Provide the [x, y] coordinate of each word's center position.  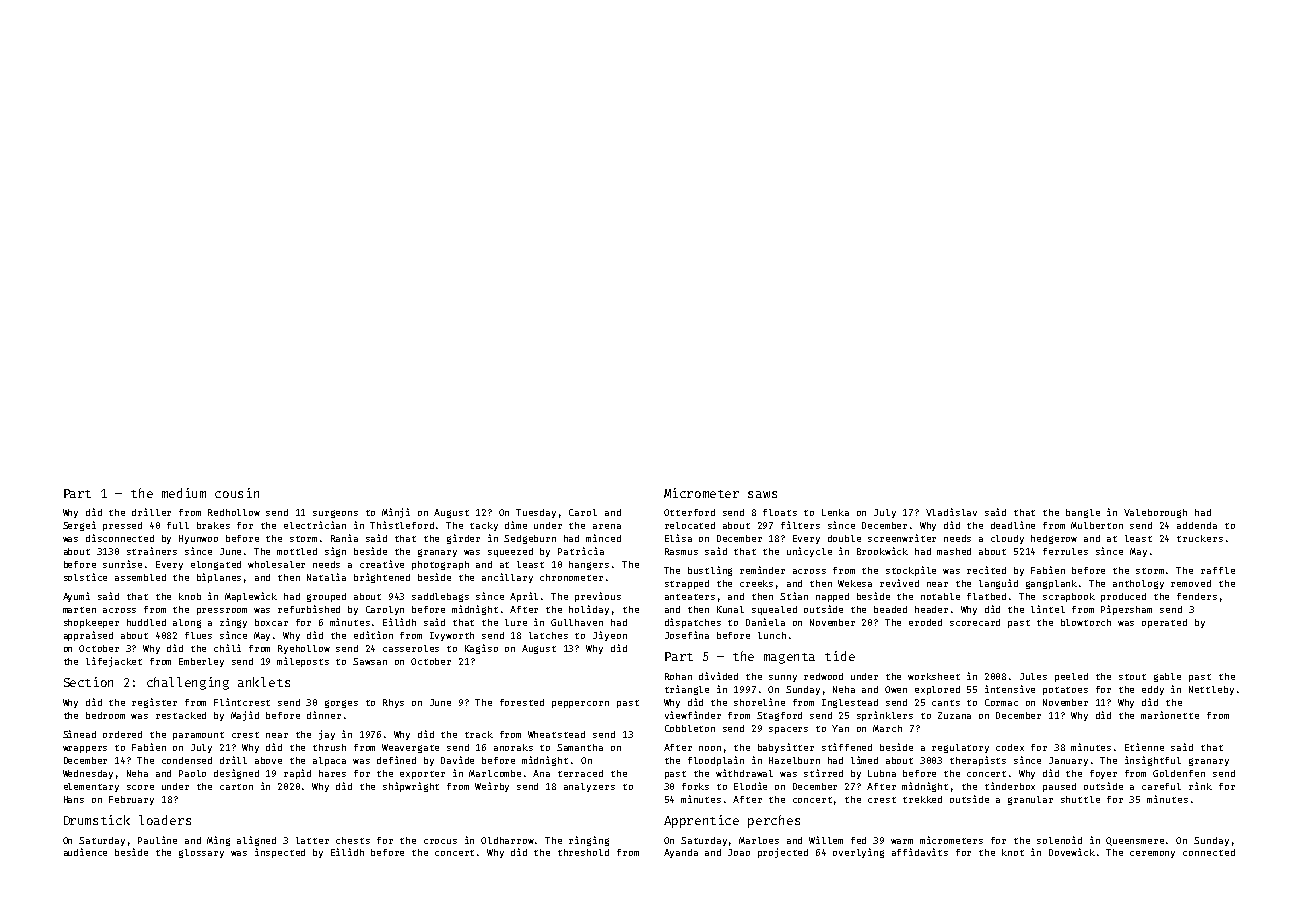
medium [184, 493]
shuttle [1080, 799]
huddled [146, 622]
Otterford [689, 512]
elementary [91, 787]
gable [1167, 677]
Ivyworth [452, 636]
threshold [583, 852]
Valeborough [1155, 513]
